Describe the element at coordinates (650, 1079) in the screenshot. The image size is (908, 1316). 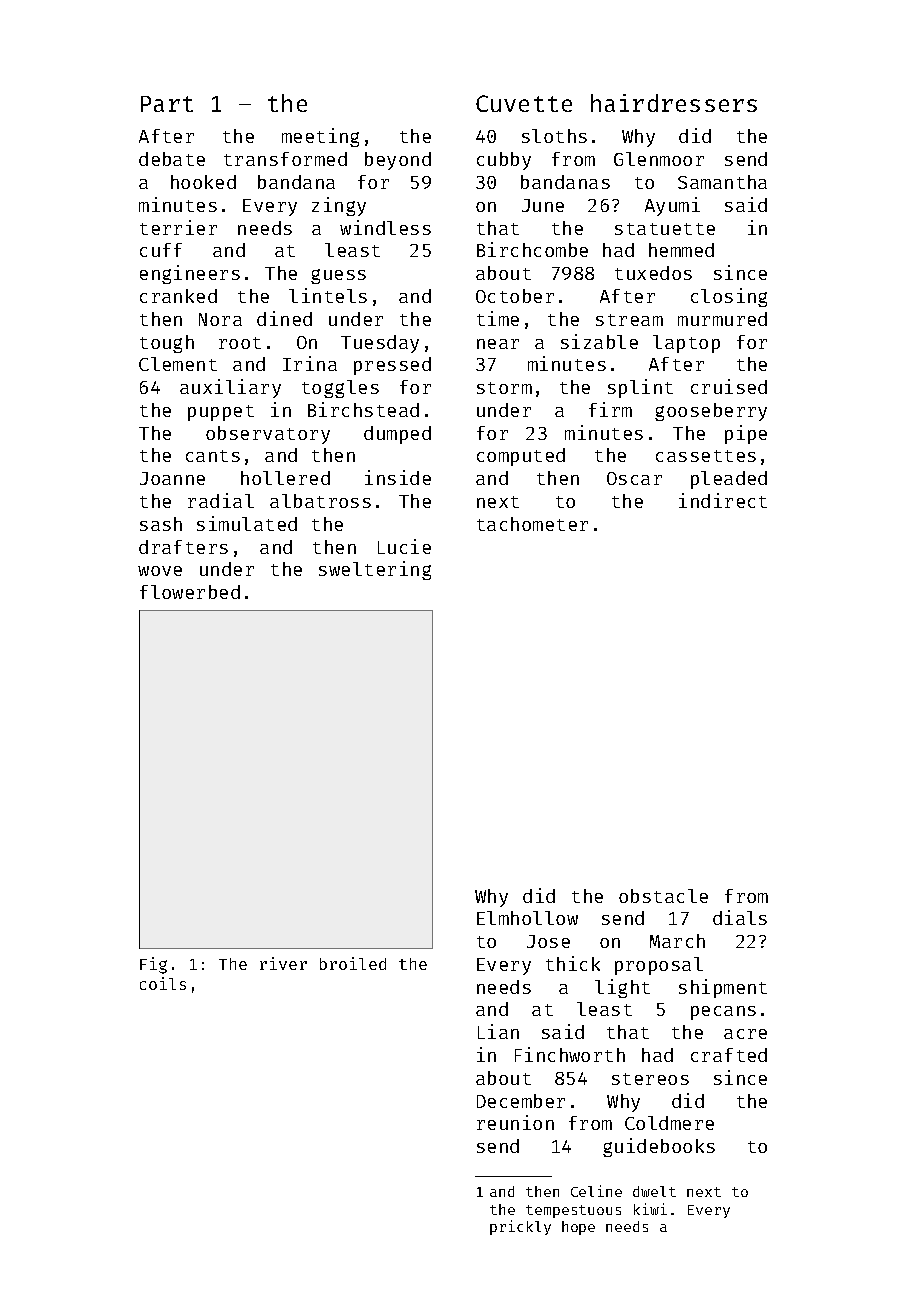
I see `stereos` at that location.
